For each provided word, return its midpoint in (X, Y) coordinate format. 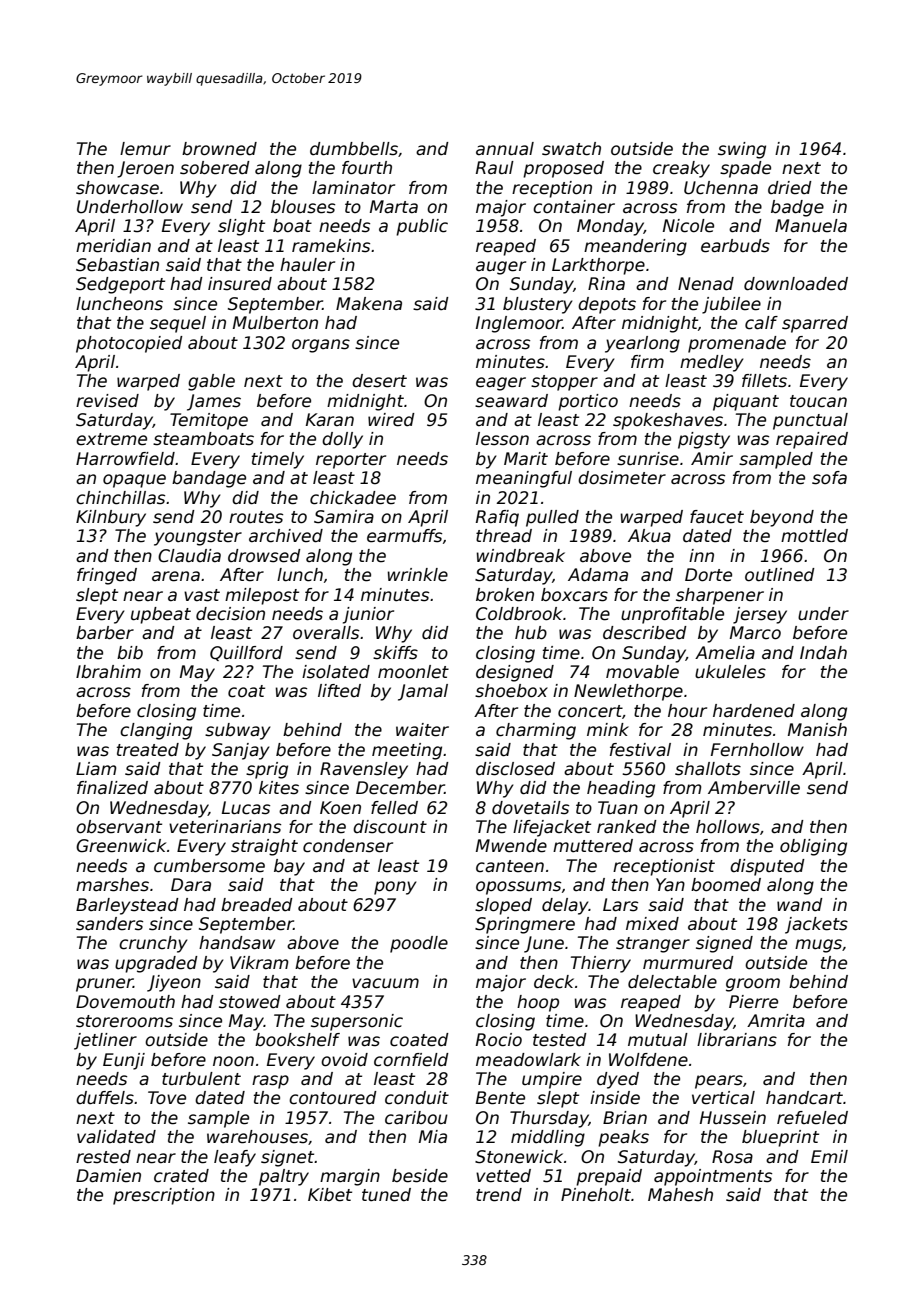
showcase (117, 188)
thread (504, 536)
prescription (164, 1196)
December (400, 788)
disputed (767, 867)
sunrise (648, 459)
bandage (209, 479)
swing (742, 150)
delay (565, 906)
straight (264, 847)
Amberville (754, 788)
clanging (156, 731)
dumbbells (354, 149)
